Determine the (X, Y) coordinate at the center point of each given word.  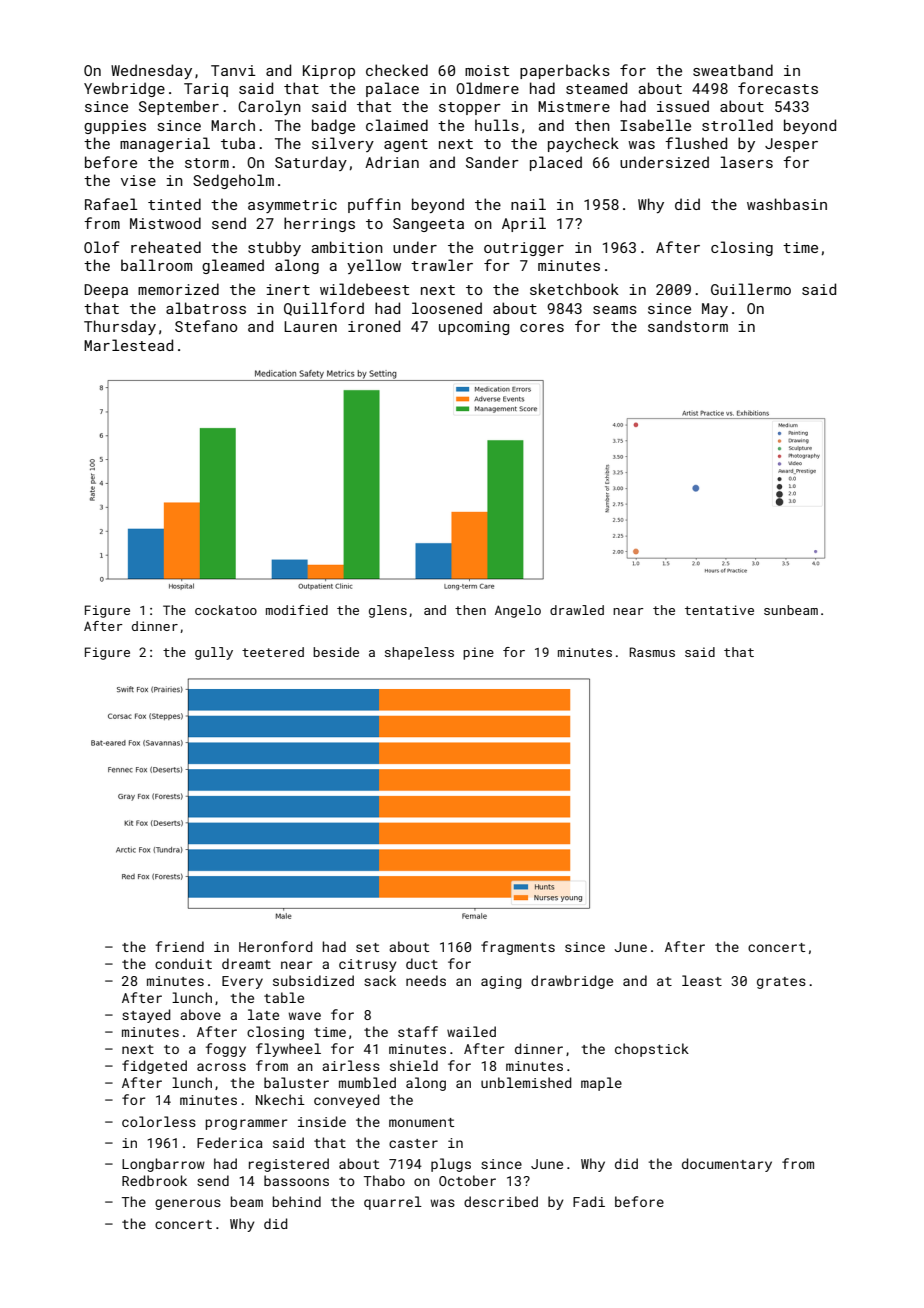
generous (188, 1204)
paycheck (583, 144)
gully (214, 653)
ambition (347, 247)
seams (615, 310)
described (501, 1201)
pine (478, 653)
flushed (696, 143)
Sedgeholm (233, 181)
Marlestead (128, 345)
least (702, 980)
